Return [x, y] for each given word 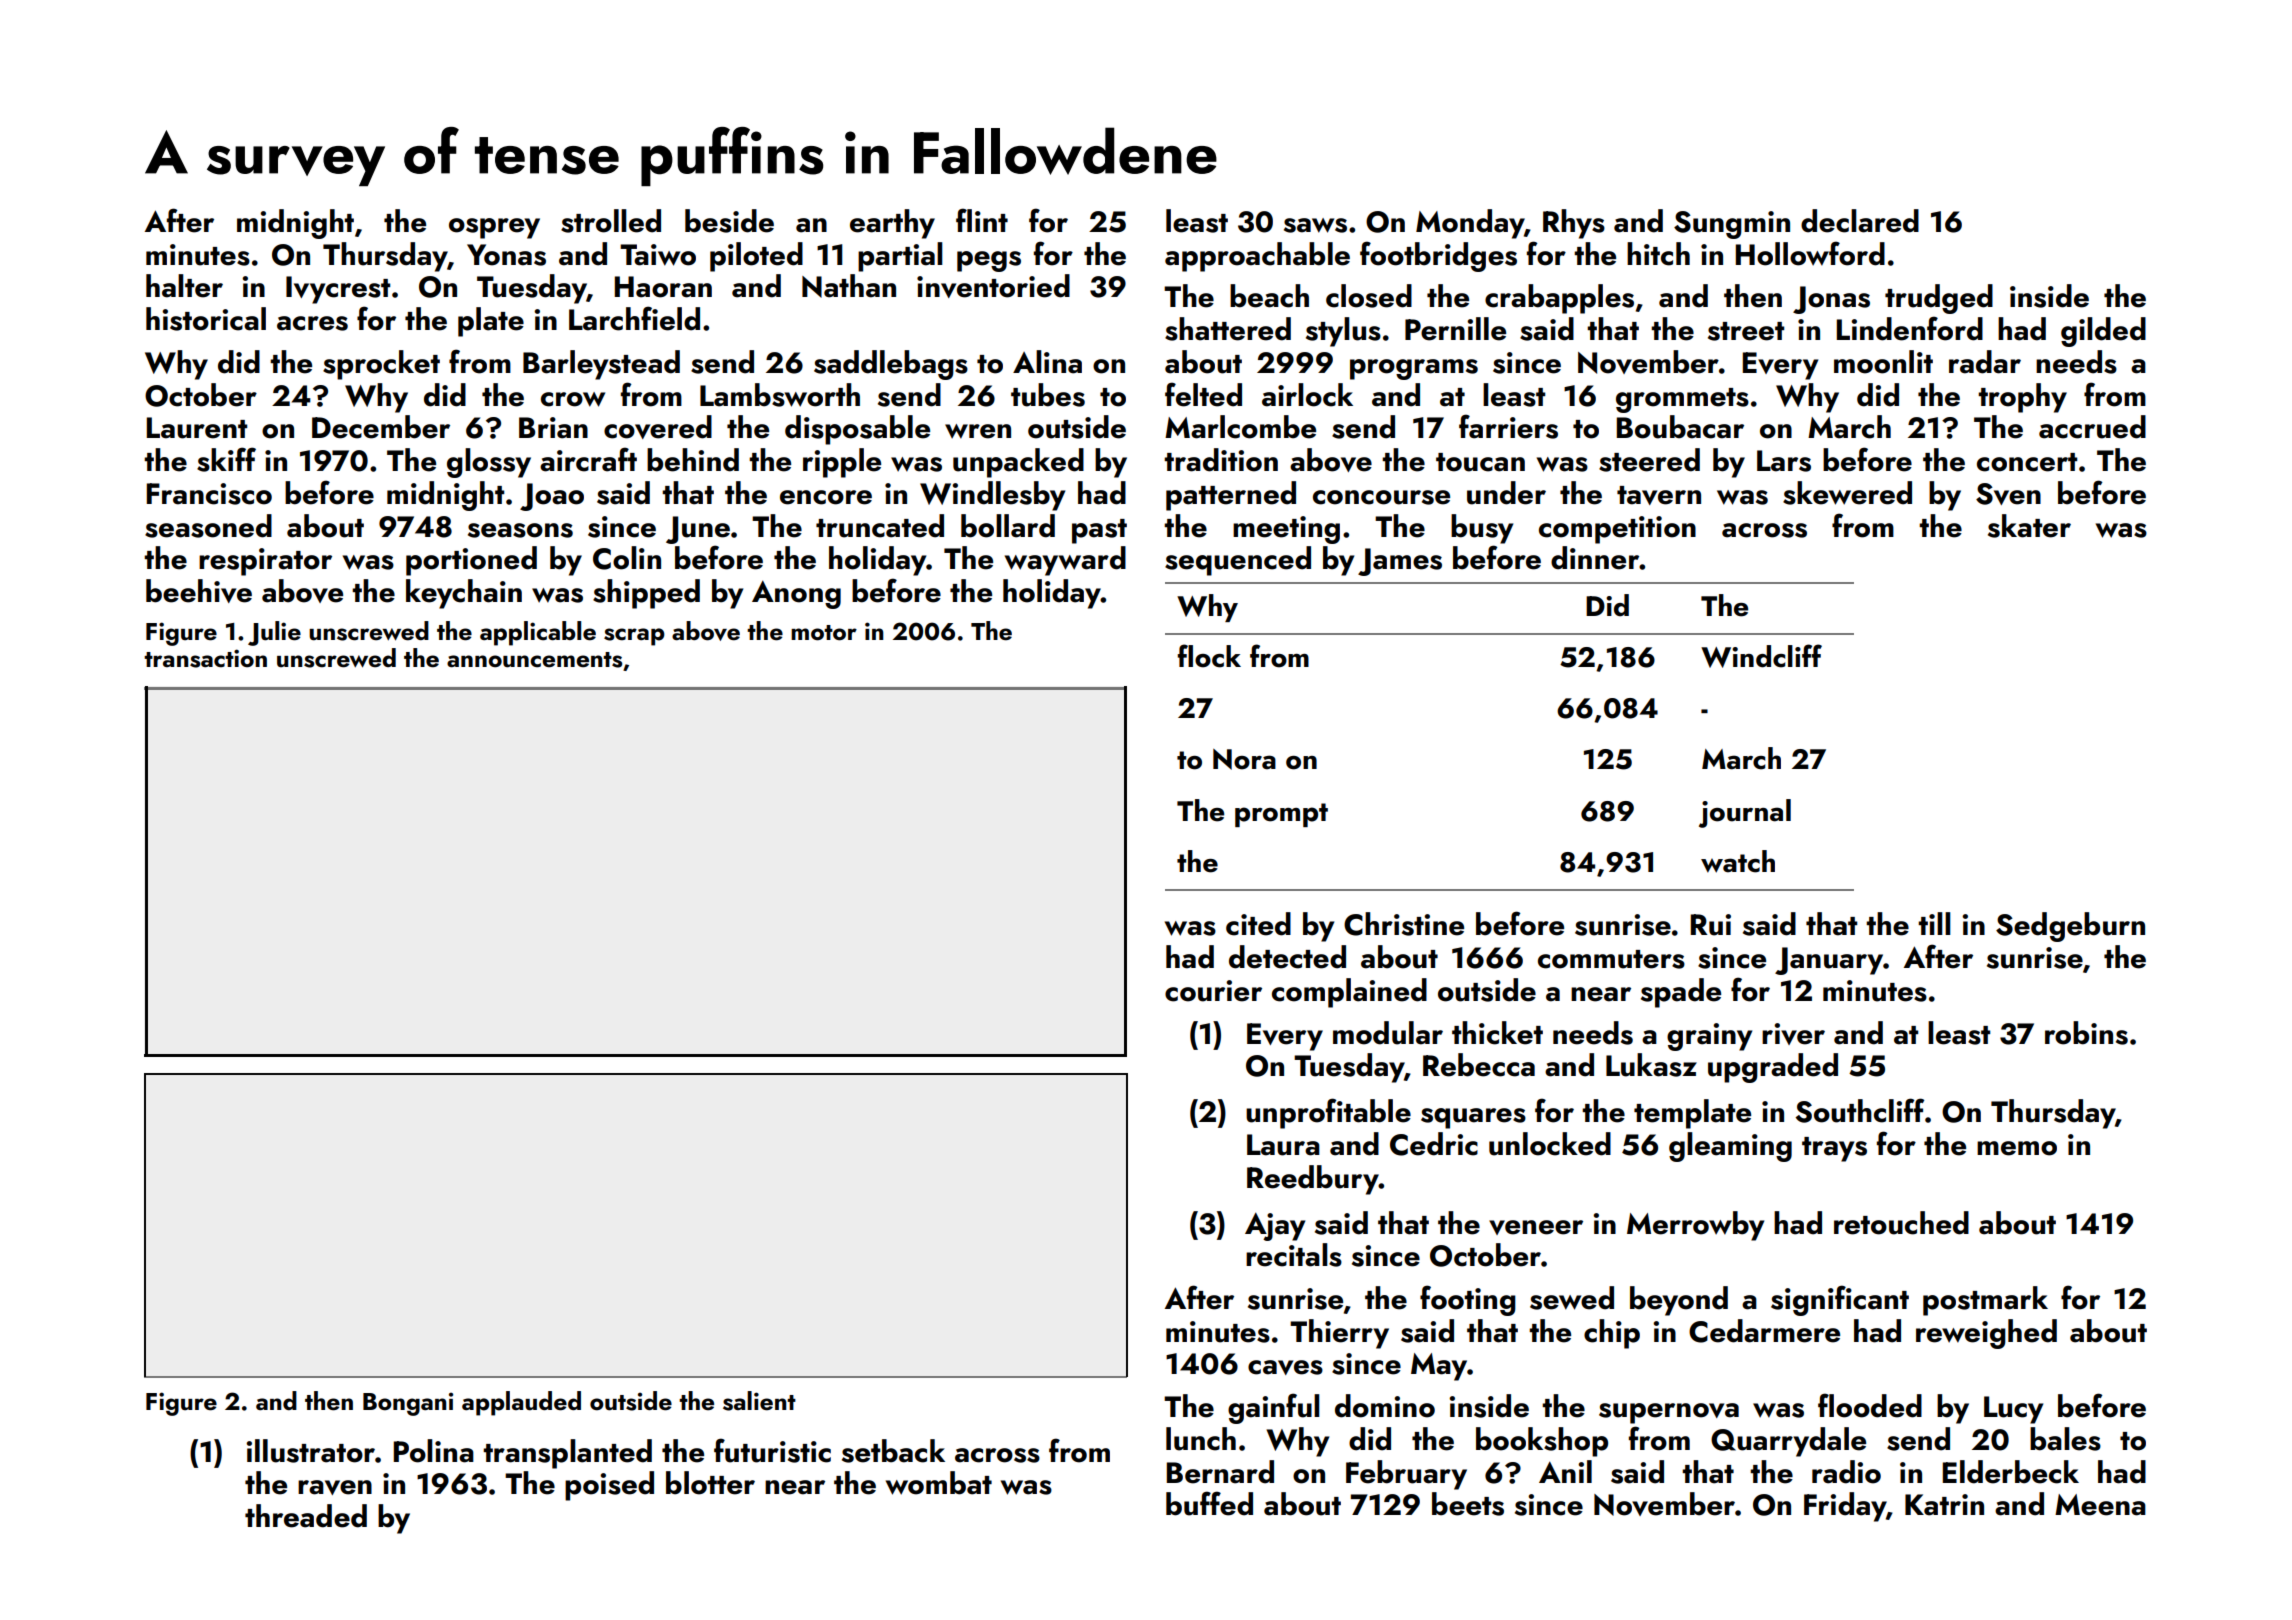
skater [2029, 526]
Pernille [1455, 329]
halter [184, 286]
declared [1860, 221]
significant [1840, 1300]
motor [824, 633]
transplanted [567, 1454]
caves [1285, 1367]
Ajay [1275, 1227]
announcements [534, 660]
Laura [1283, 1145]
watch [1738, 861]
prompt [1281, 815]
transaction [205, 658]
